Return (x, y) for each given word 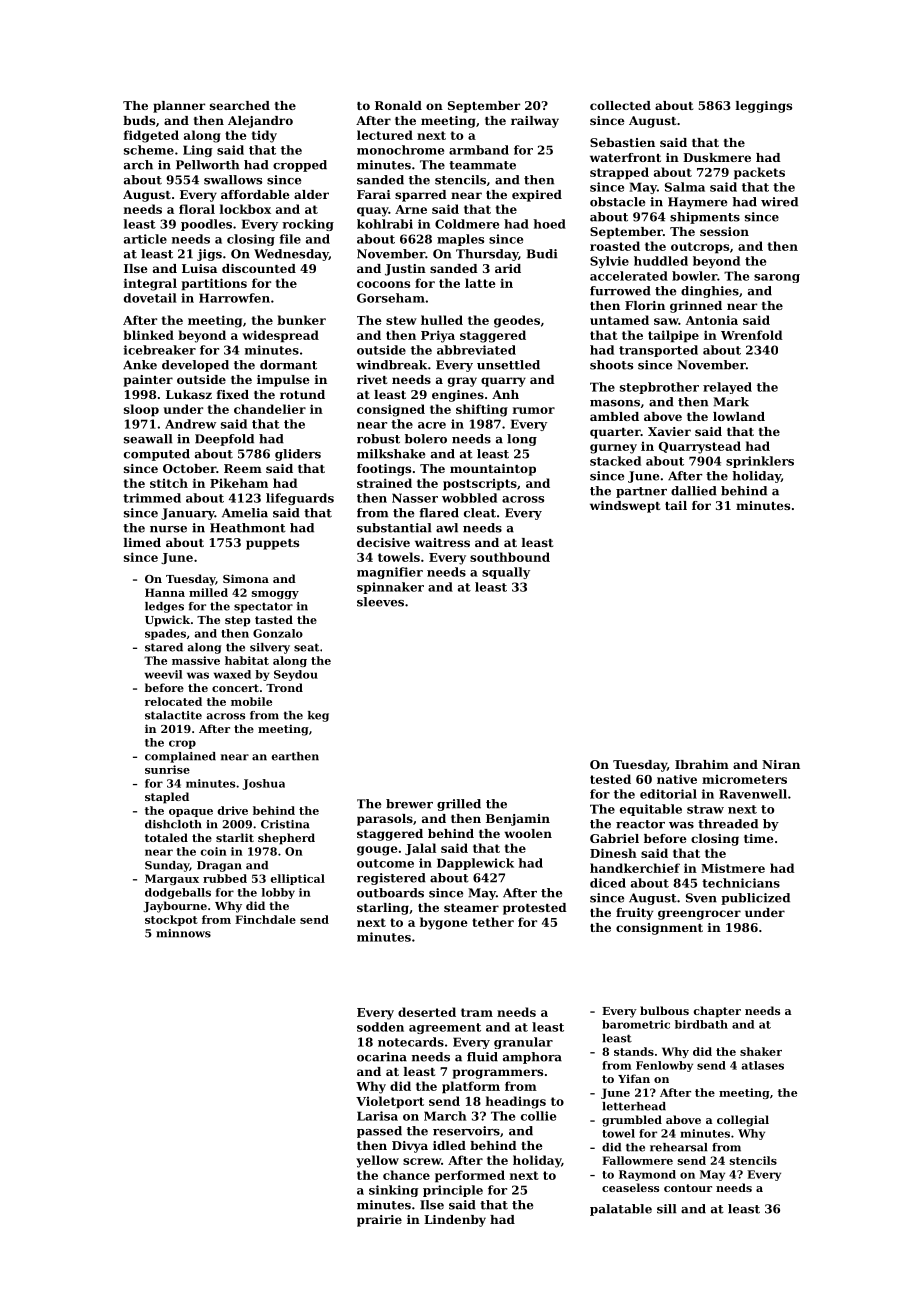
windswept (625, 507)
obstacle (617, 202)
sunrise (167, 769)
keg (318, 716)
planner (179, 107)
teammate (482, 165)
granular (523, 1043)
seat (306, 647)
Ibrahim (702, 764)
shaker (761, 1051)
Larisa (377, 1116)
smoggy (275, 595)
